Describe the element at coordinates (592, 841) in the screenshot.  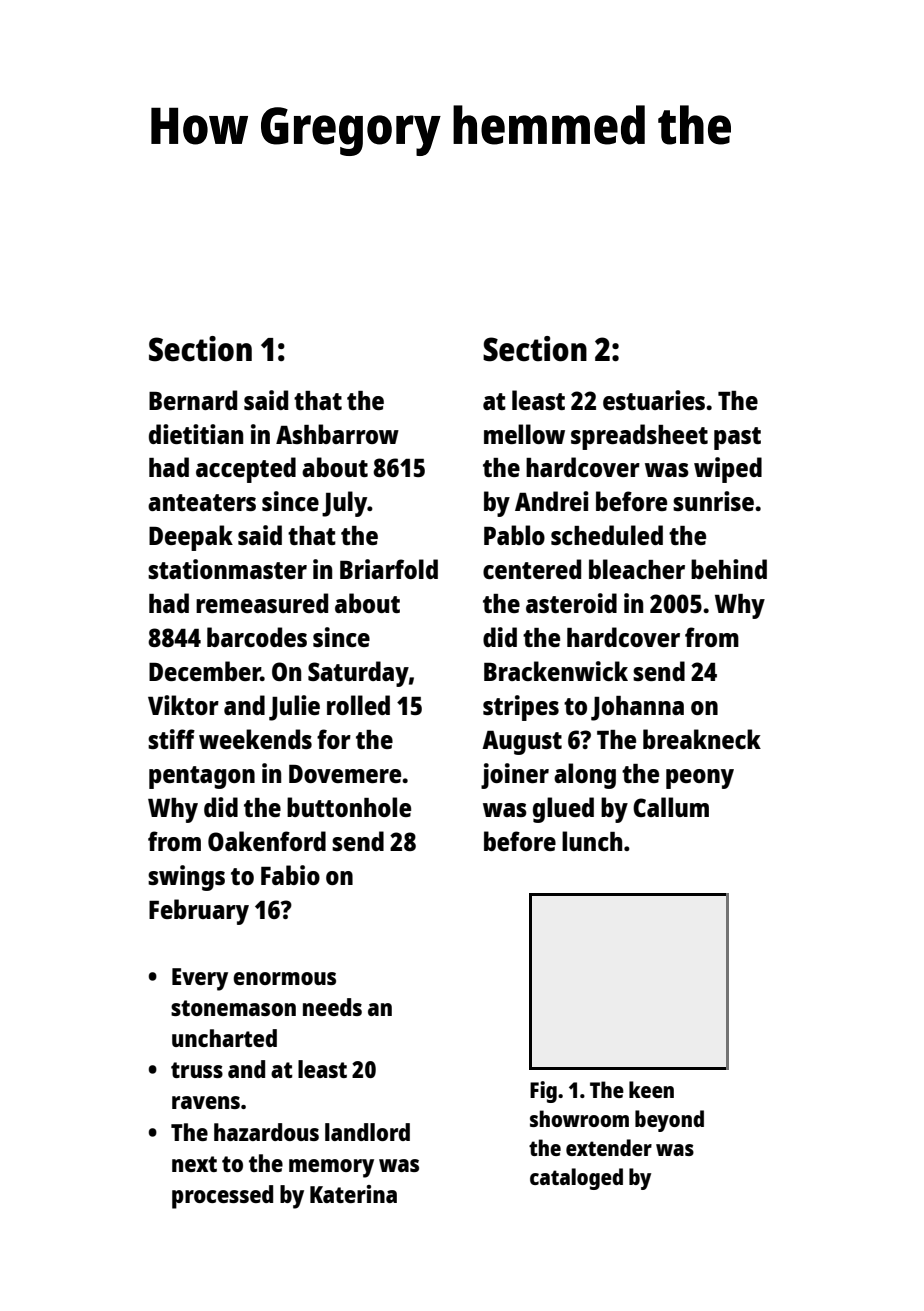
I see `lunch` at that location.
